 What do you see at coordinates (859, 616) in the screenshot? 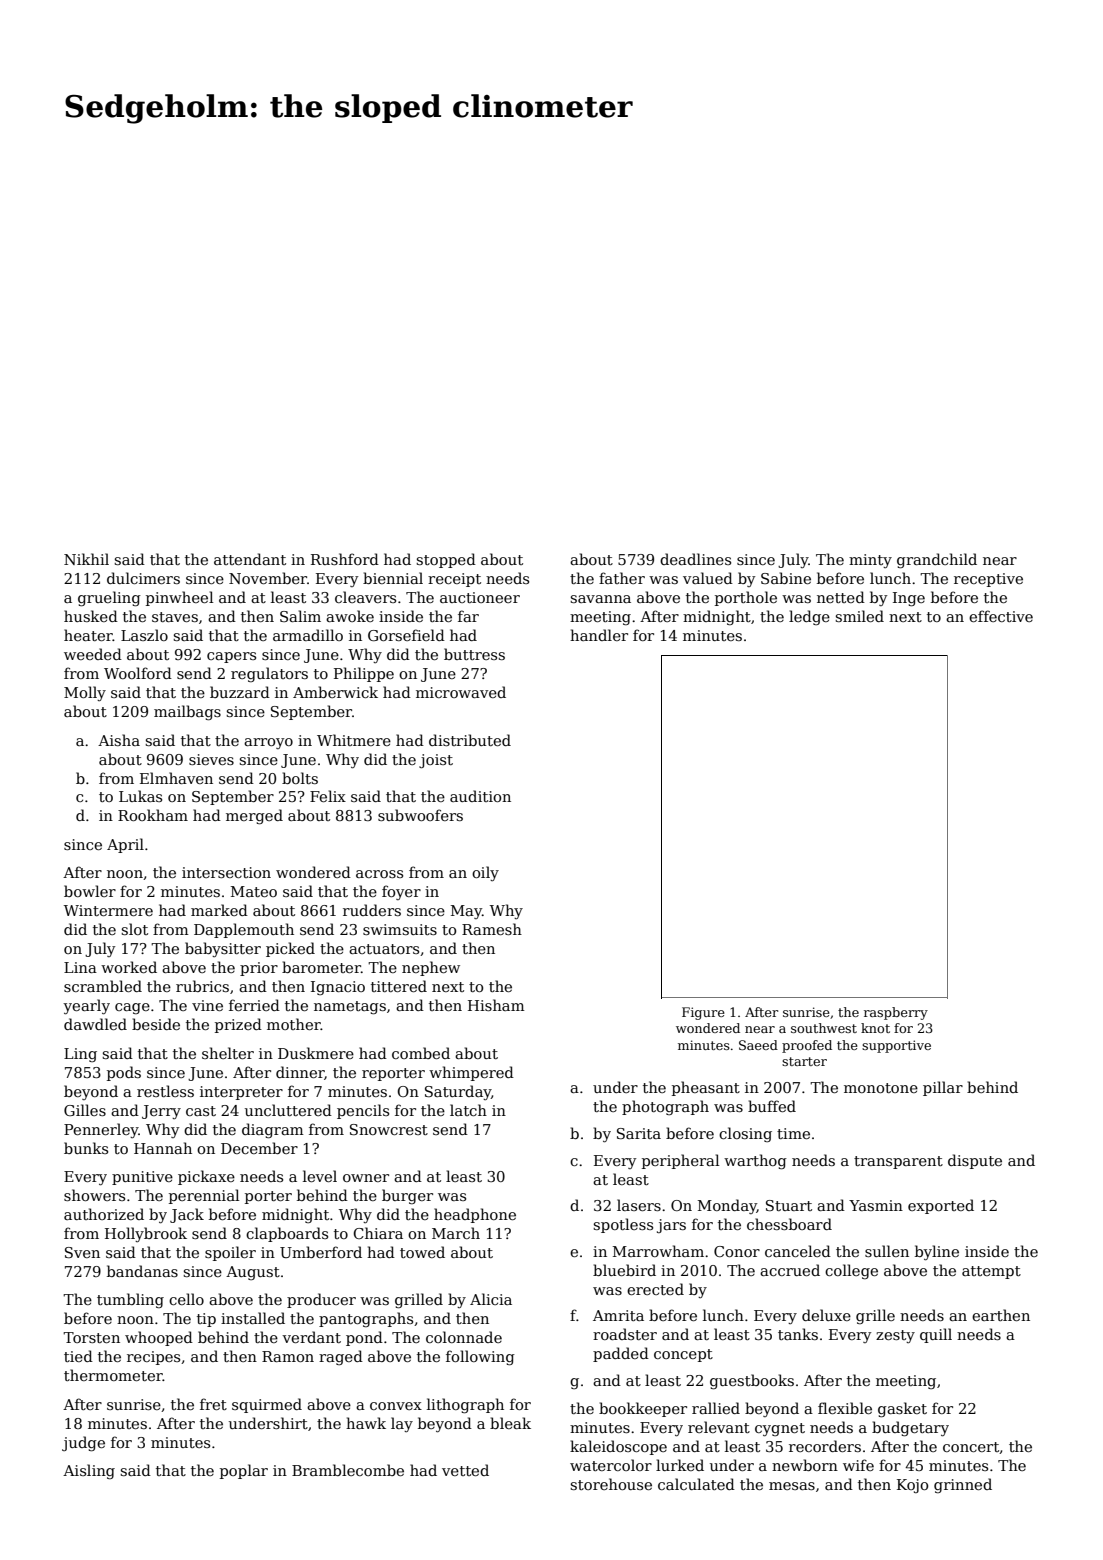
I see `smiled` at bounding box center [859, 616].
